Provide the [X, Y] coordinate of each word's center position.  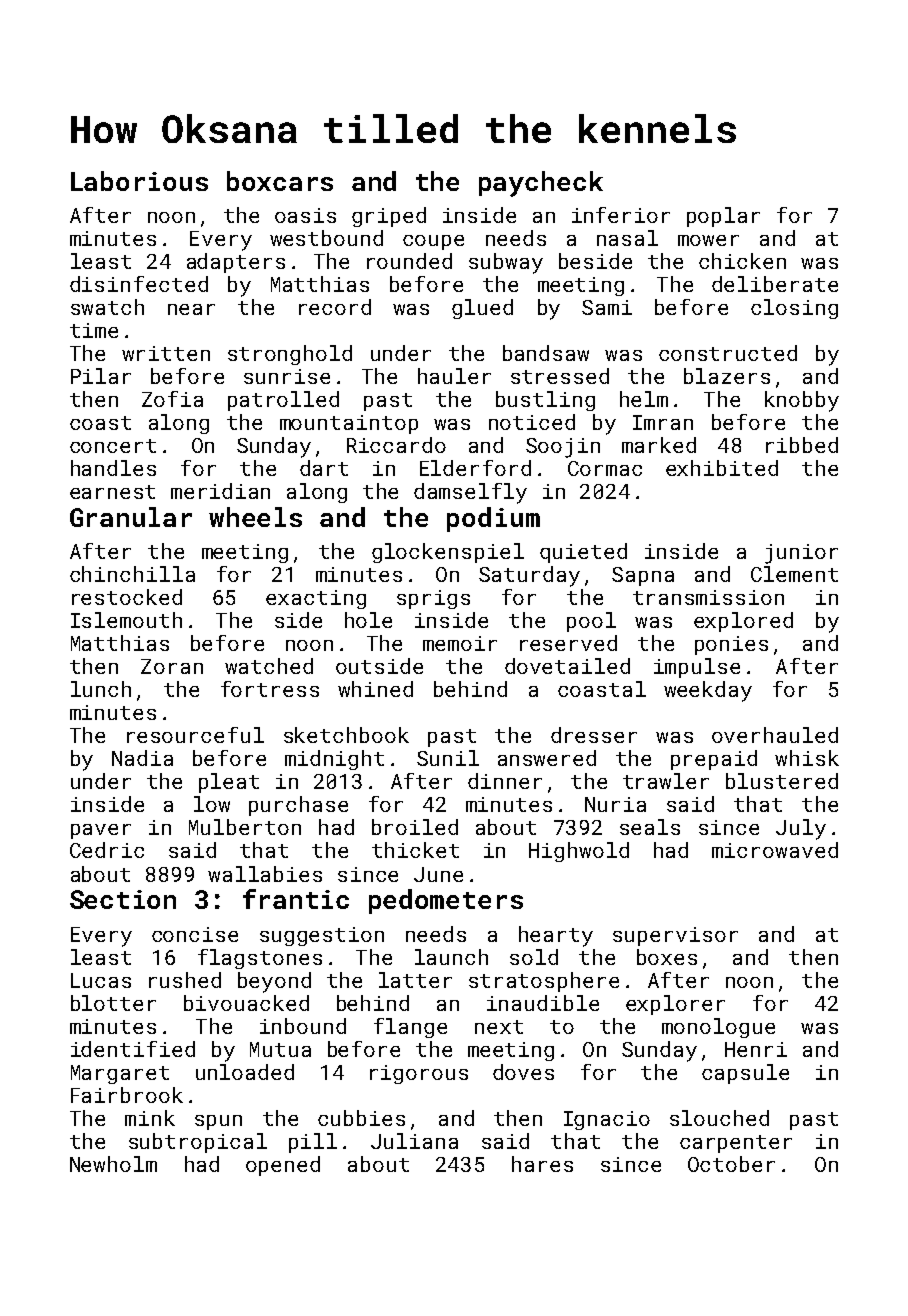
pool [591, 622]
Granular [131, 517]
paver [101, 831]
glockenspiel [448, 553]
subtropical [198, 1143]
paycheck [541, 184]
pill [313, 1143]
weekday [708, 691]
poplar [723, 217]
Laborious [139, 181]
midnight [334, 760]
